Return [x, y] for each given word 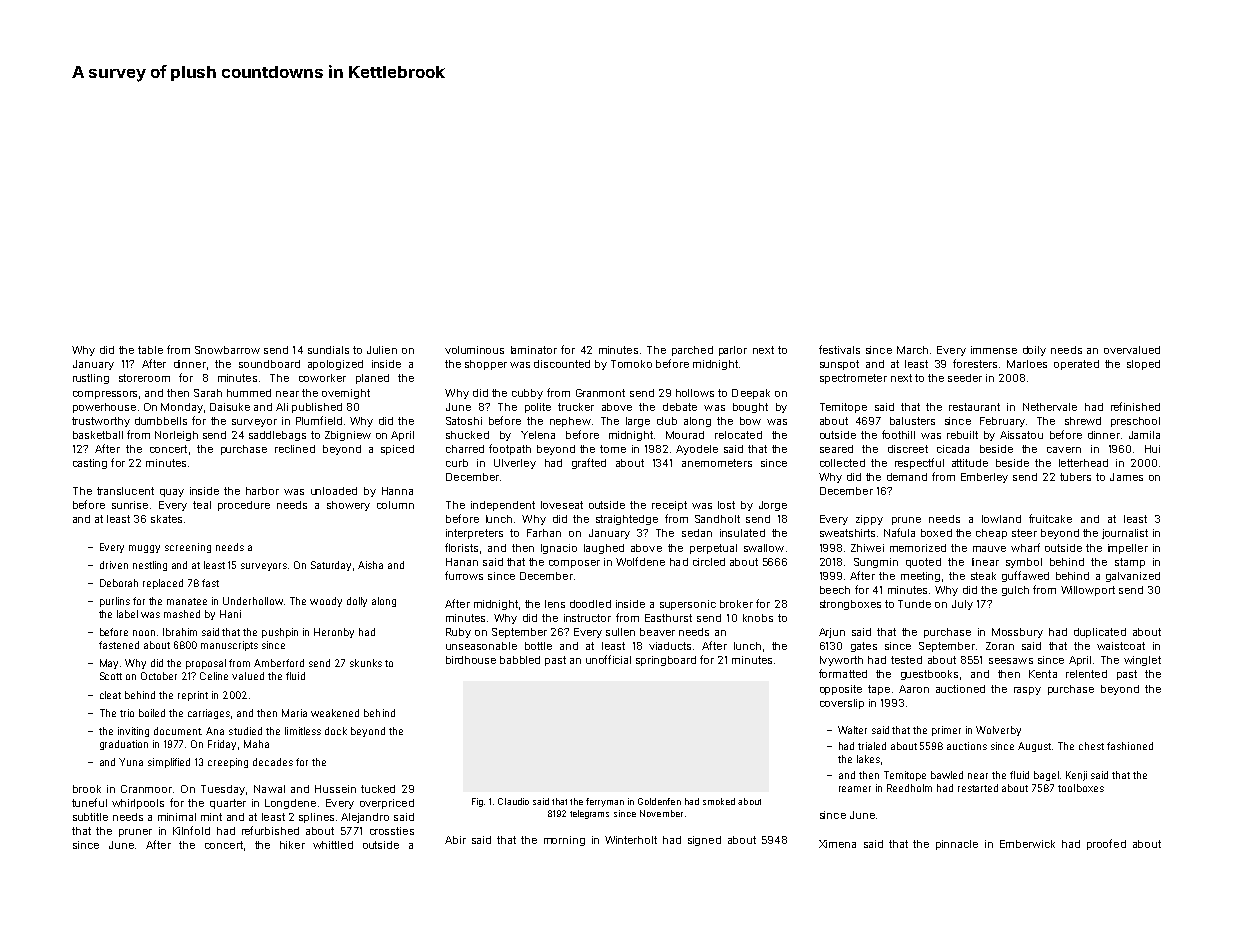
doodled [590, 604]
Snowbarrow [227, 350]
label [127, 614]
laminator [534, 350]
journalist [1125, 534]
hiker [292, 845]
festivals [839, 349]
